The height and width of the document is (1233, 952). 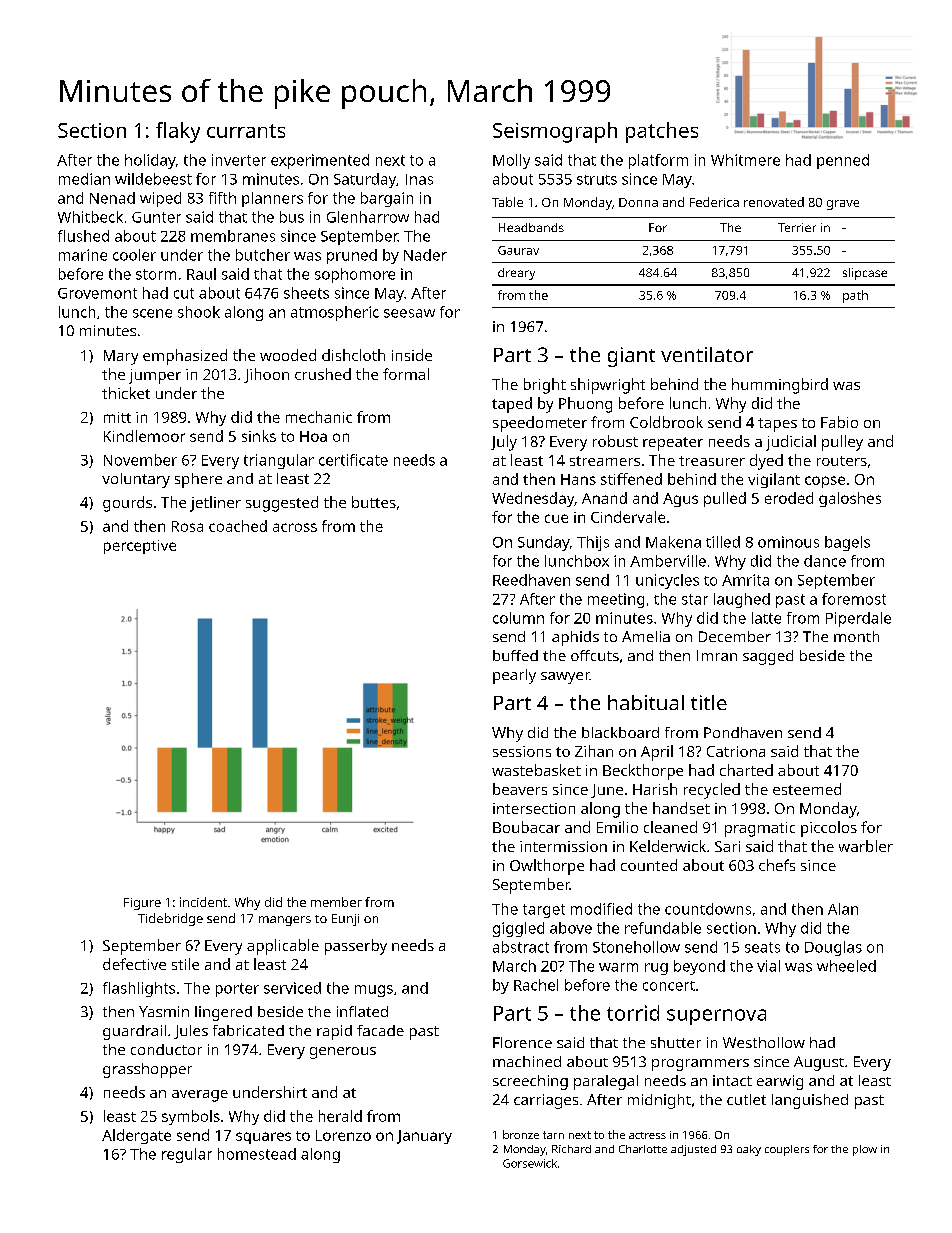 What do you see at coordinates (714, 202) in the document?
I see `Federica` at bounding box center [714, 202].
